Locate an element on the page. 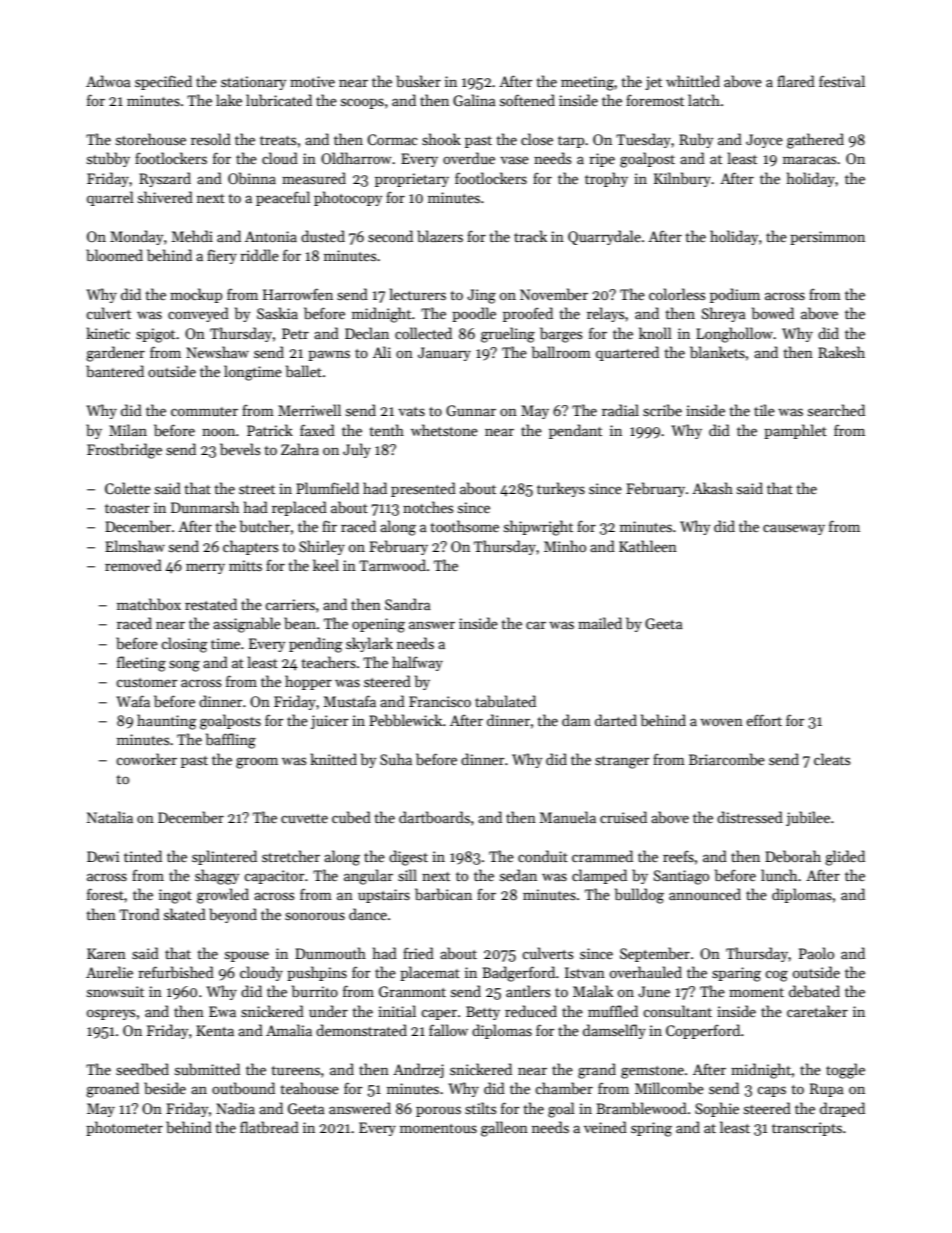 This page has height=1233, width=952. festival is located at coordinates (842, 81).
